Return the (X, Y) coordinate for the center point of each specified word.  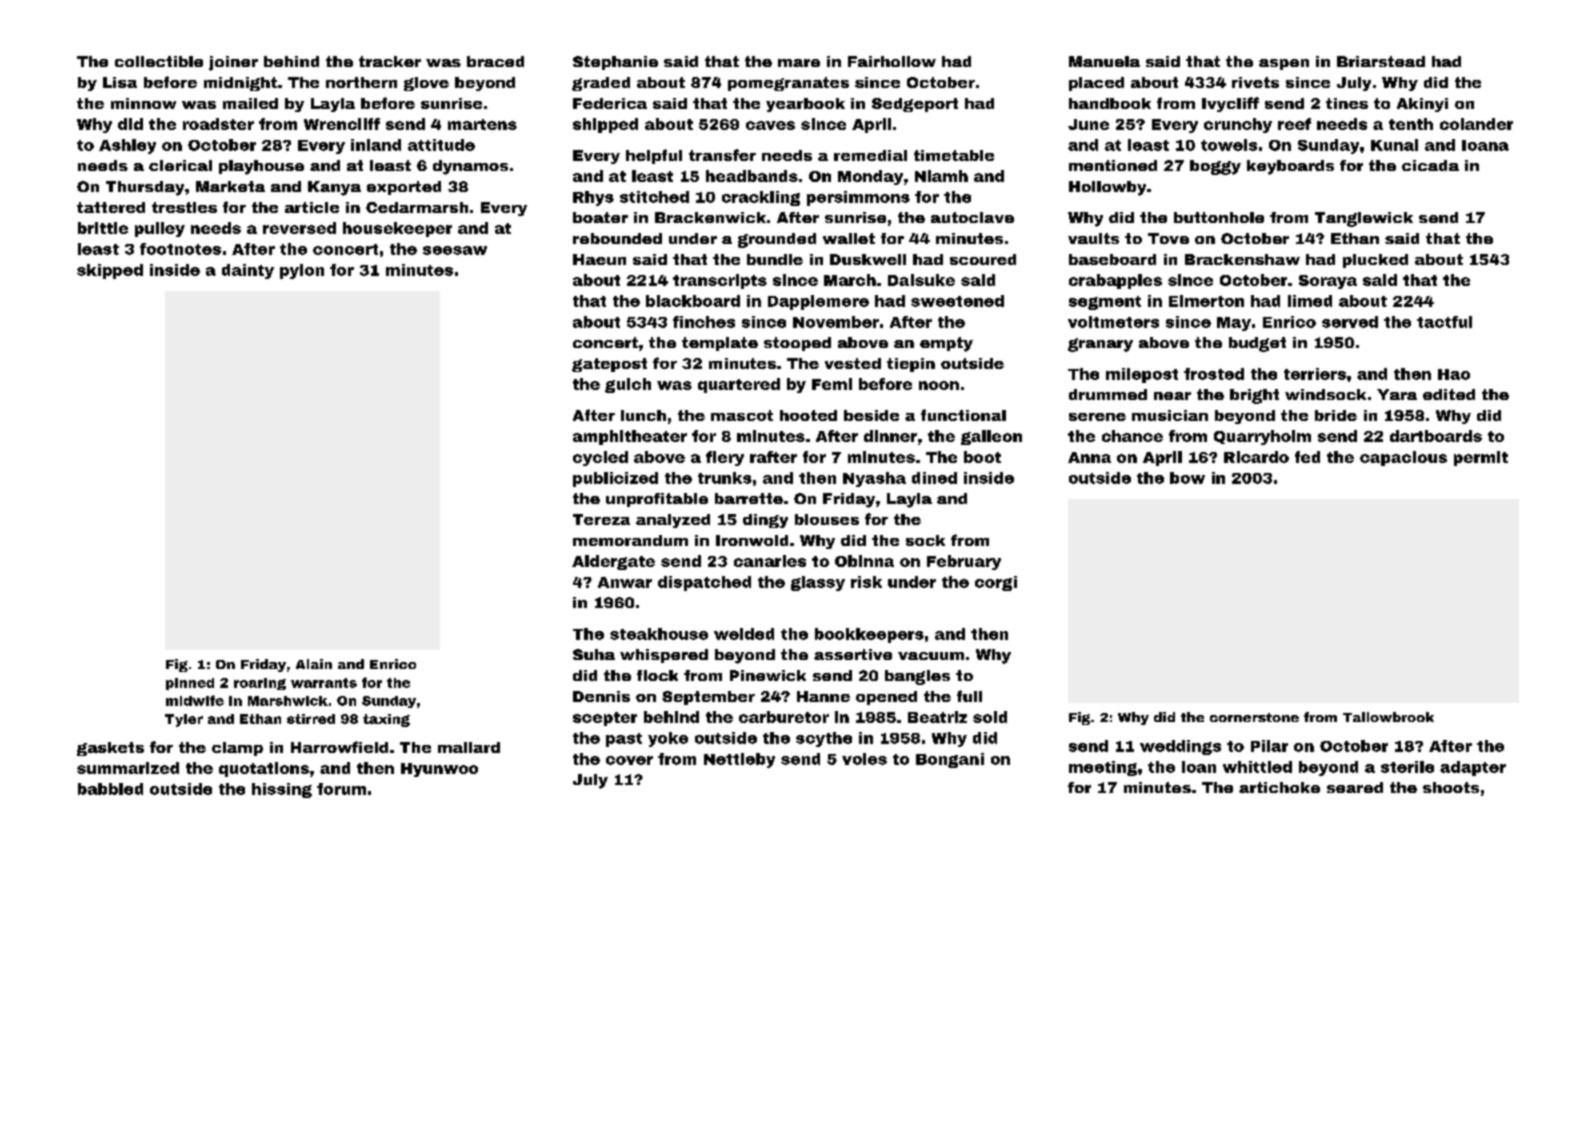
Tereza (601, 519)
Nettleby (739, 760)
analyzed (673, 521)
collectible (159, 61)
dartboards (1436, 436)
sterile (1407, 767)
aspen (1284, 64)
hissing (282, 790)
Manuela (1104, 61)
